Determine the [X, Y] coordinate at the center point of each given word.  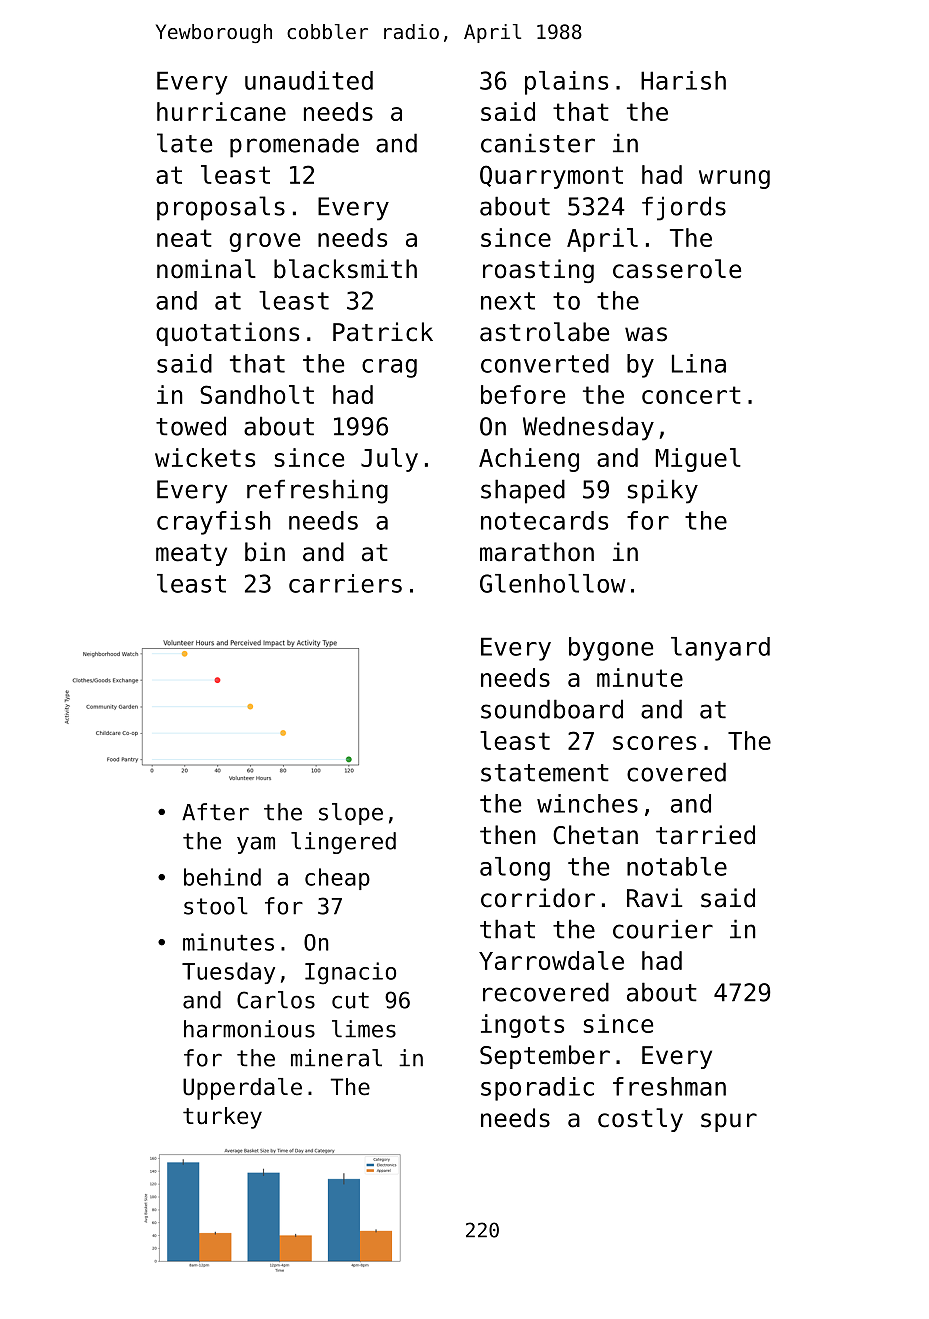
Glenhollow [553, 583]
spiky [663, 491]
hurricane [221, 111]
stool [216, 906]
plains [566, 83]
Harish [683, 80]
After [215, 812]
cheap [337, 879]
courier [663, 929]
